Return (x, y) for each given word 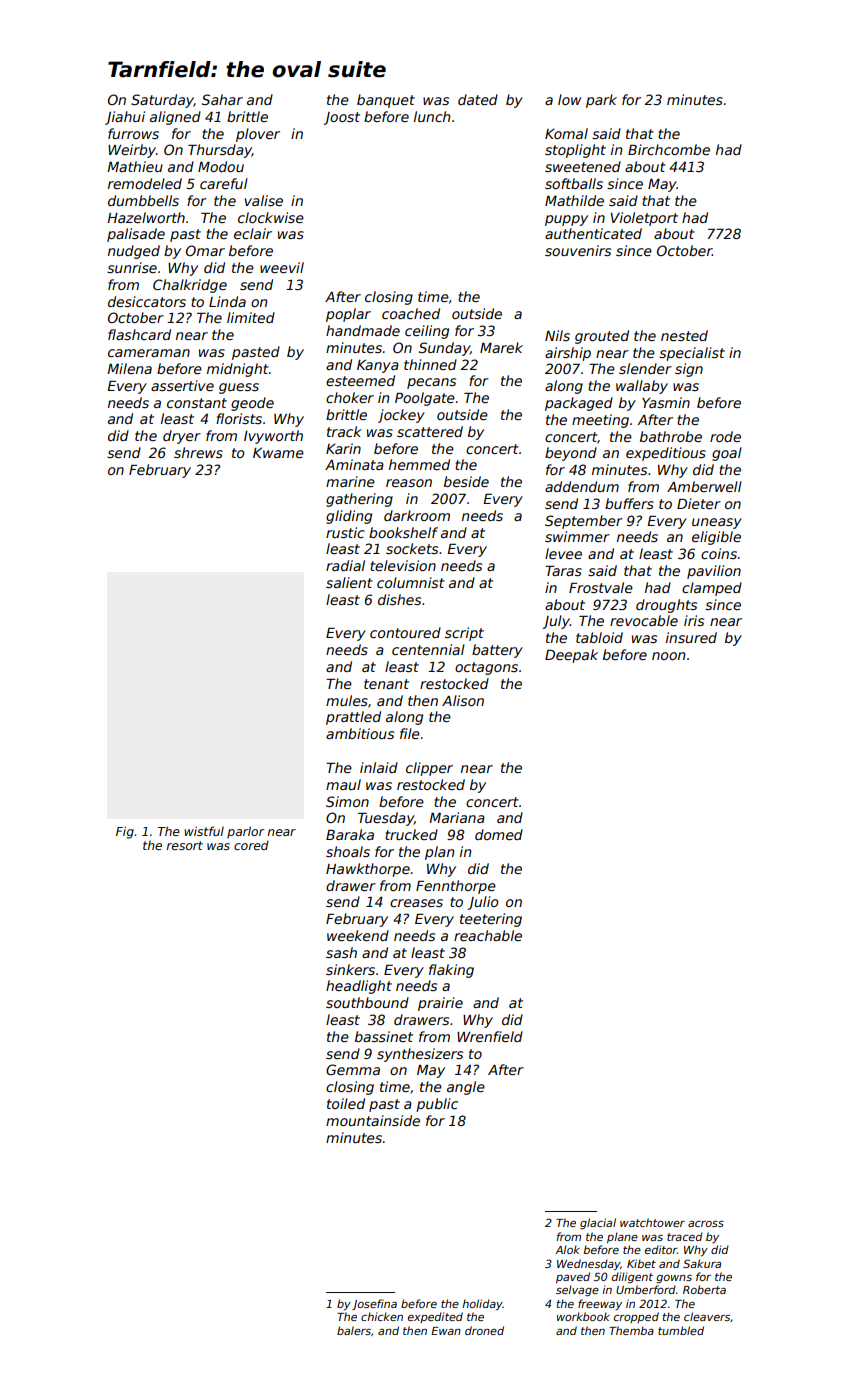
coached (411, 313)
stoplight (575, 151)
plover (258, 135)
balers (354, 1330)
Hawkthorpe (368, 870)
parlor (246, 832)
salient (349, 582)
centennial (428, 649)
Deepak (571, 656)
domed (499, 834)
